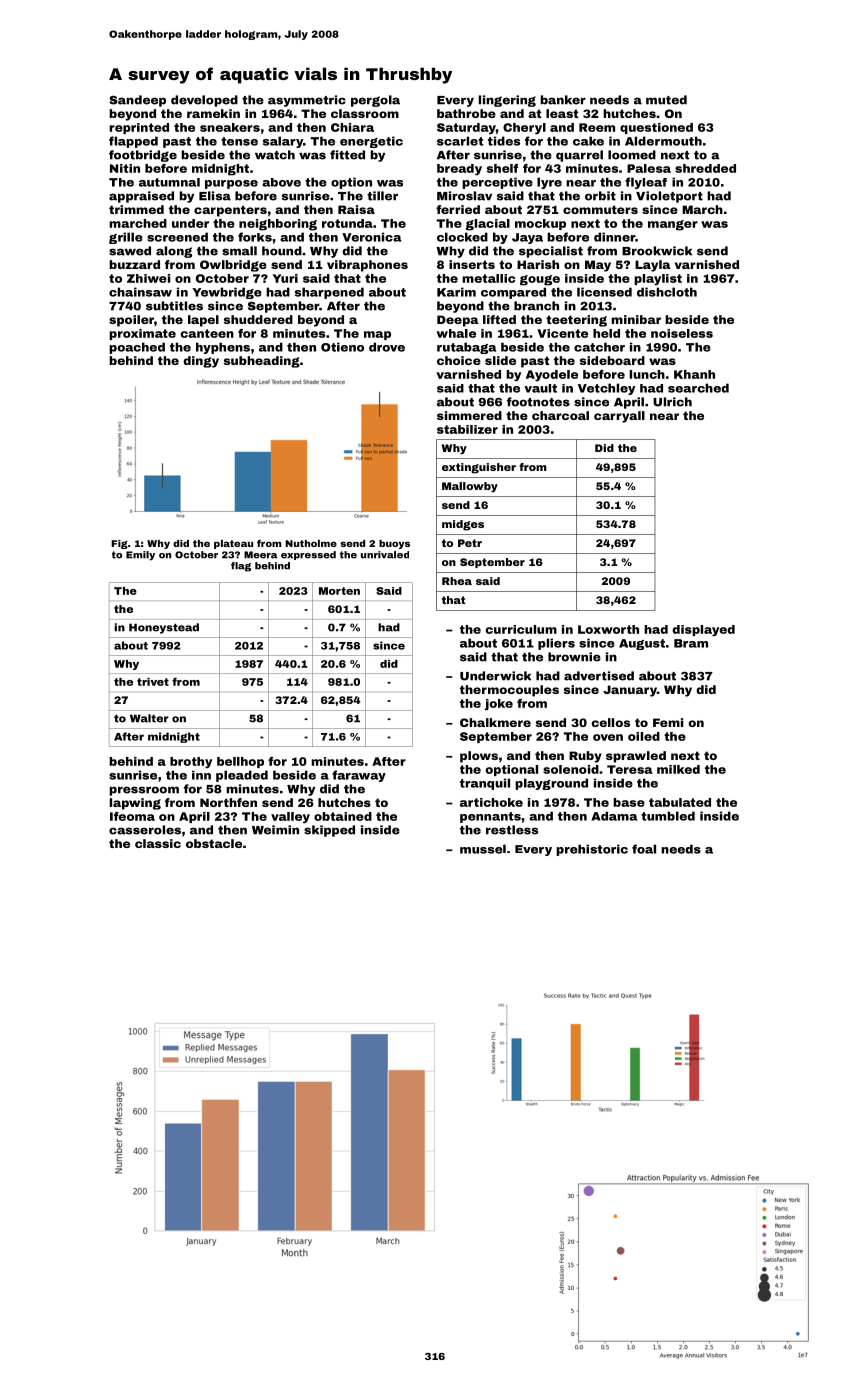  What do you see at coordinates (479, 468) in the screenshot?
I see `extinguisher` at bounding box center [479, 468].
